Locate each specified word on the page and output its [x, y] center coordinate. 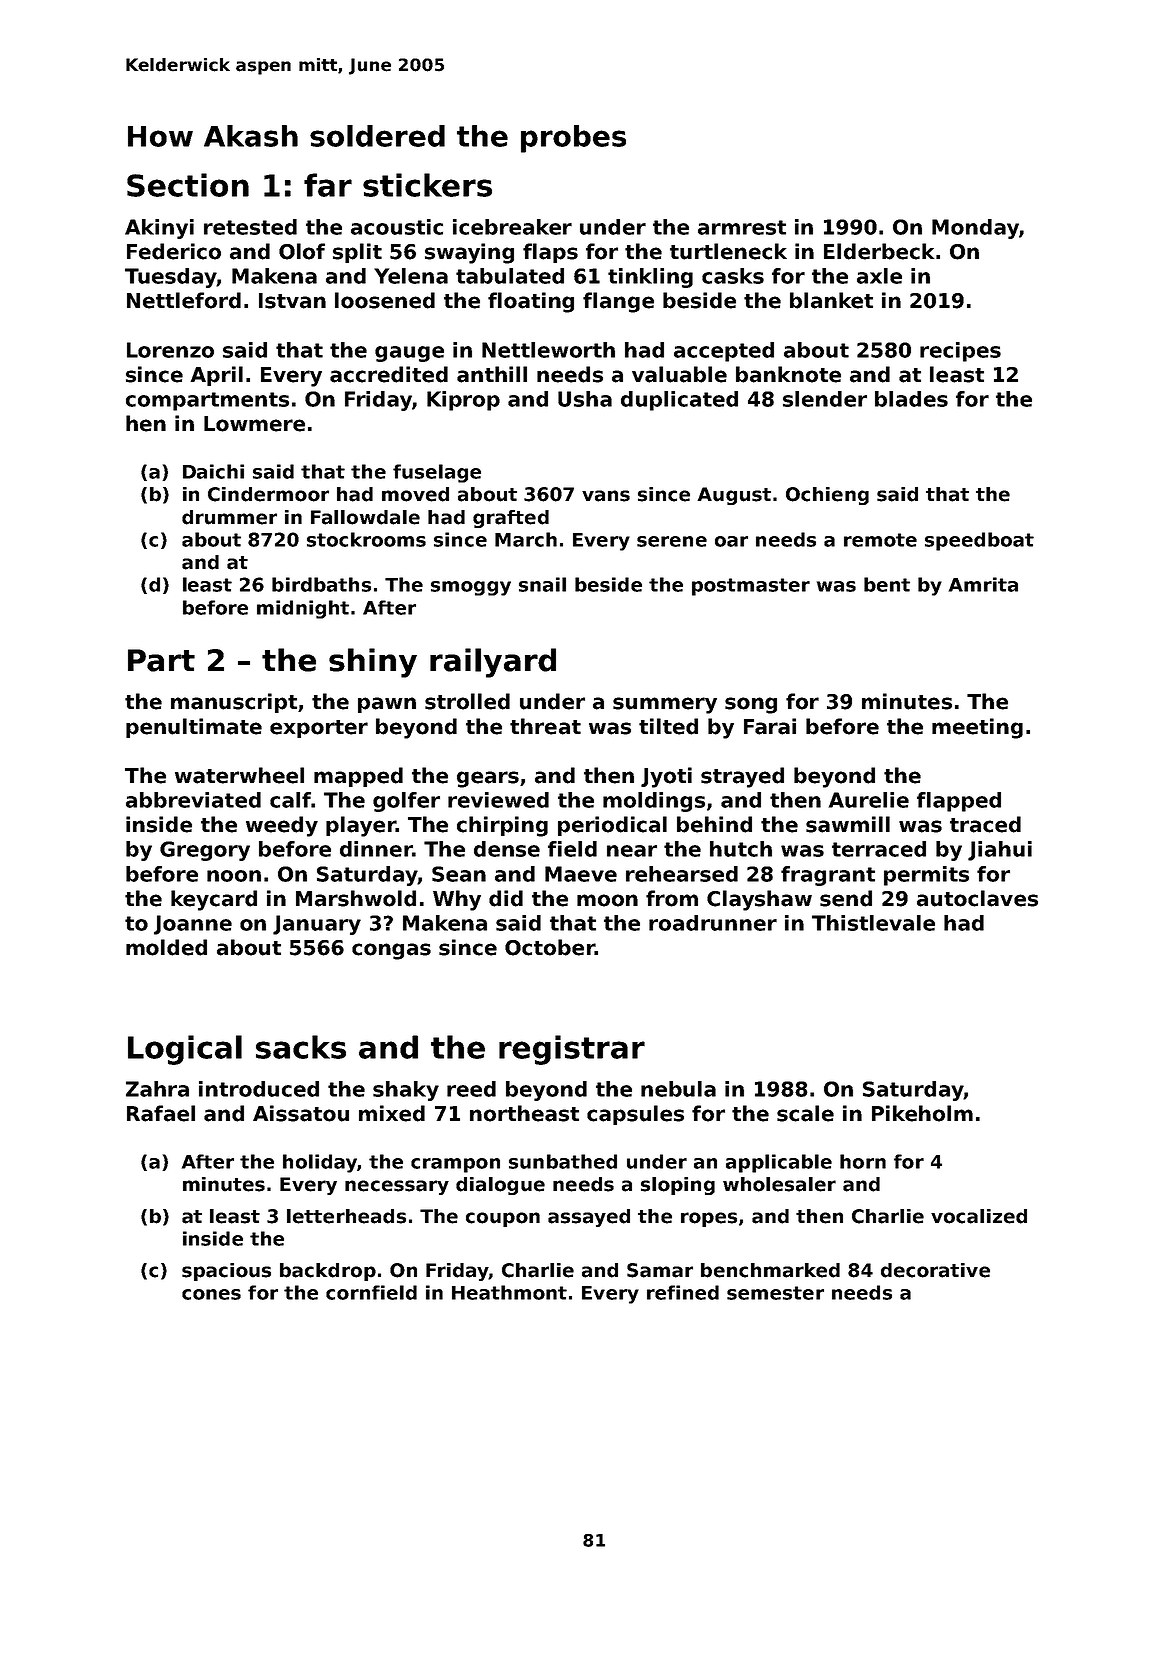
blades [911, 399]
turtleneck [728, 251]
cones [211, 1294]
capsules [635, 1115]
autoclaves [977, 898]
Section [188, 185]
